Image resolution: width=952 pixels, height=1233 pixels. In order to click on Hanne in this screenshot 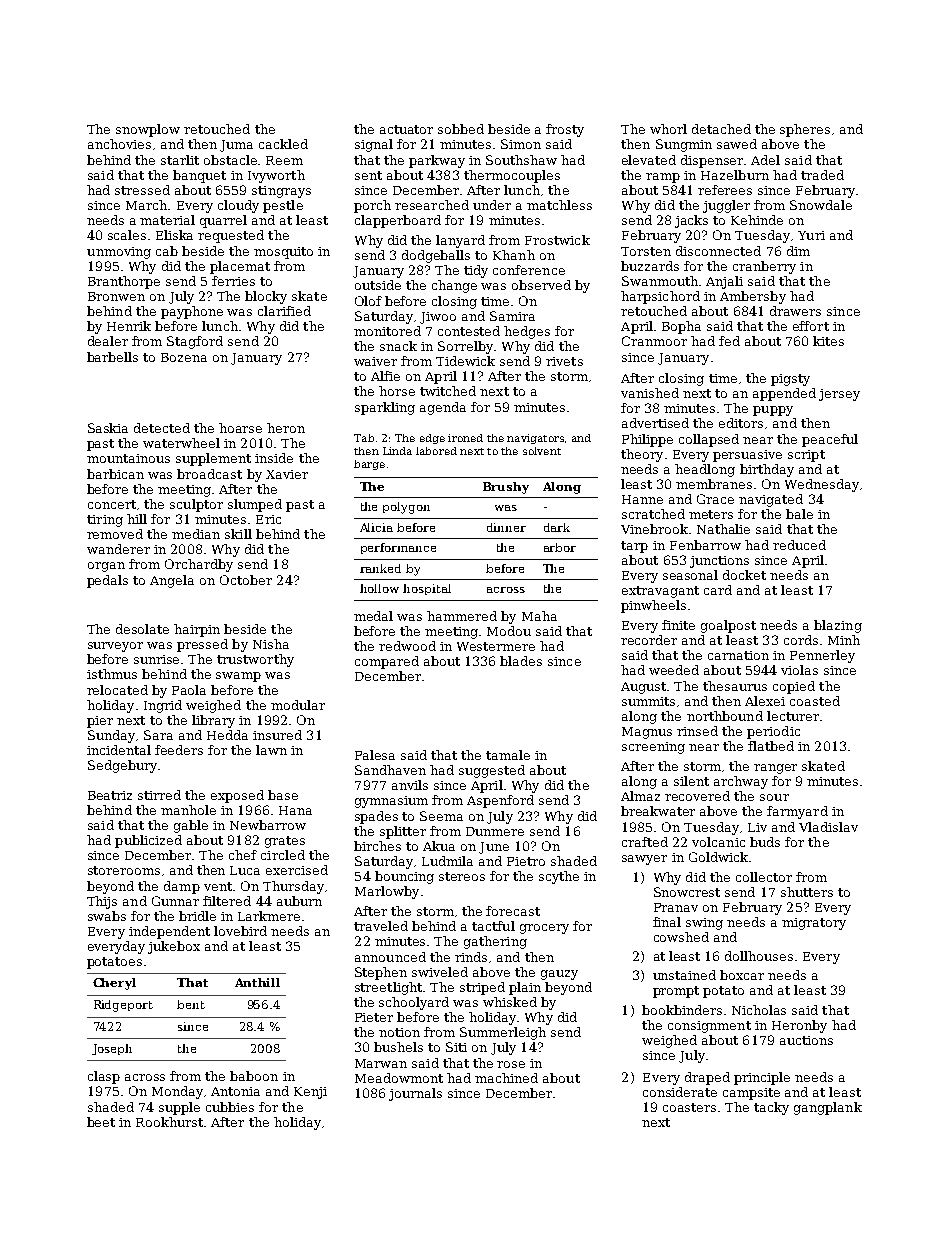, I will do `click(642, 499)`.
